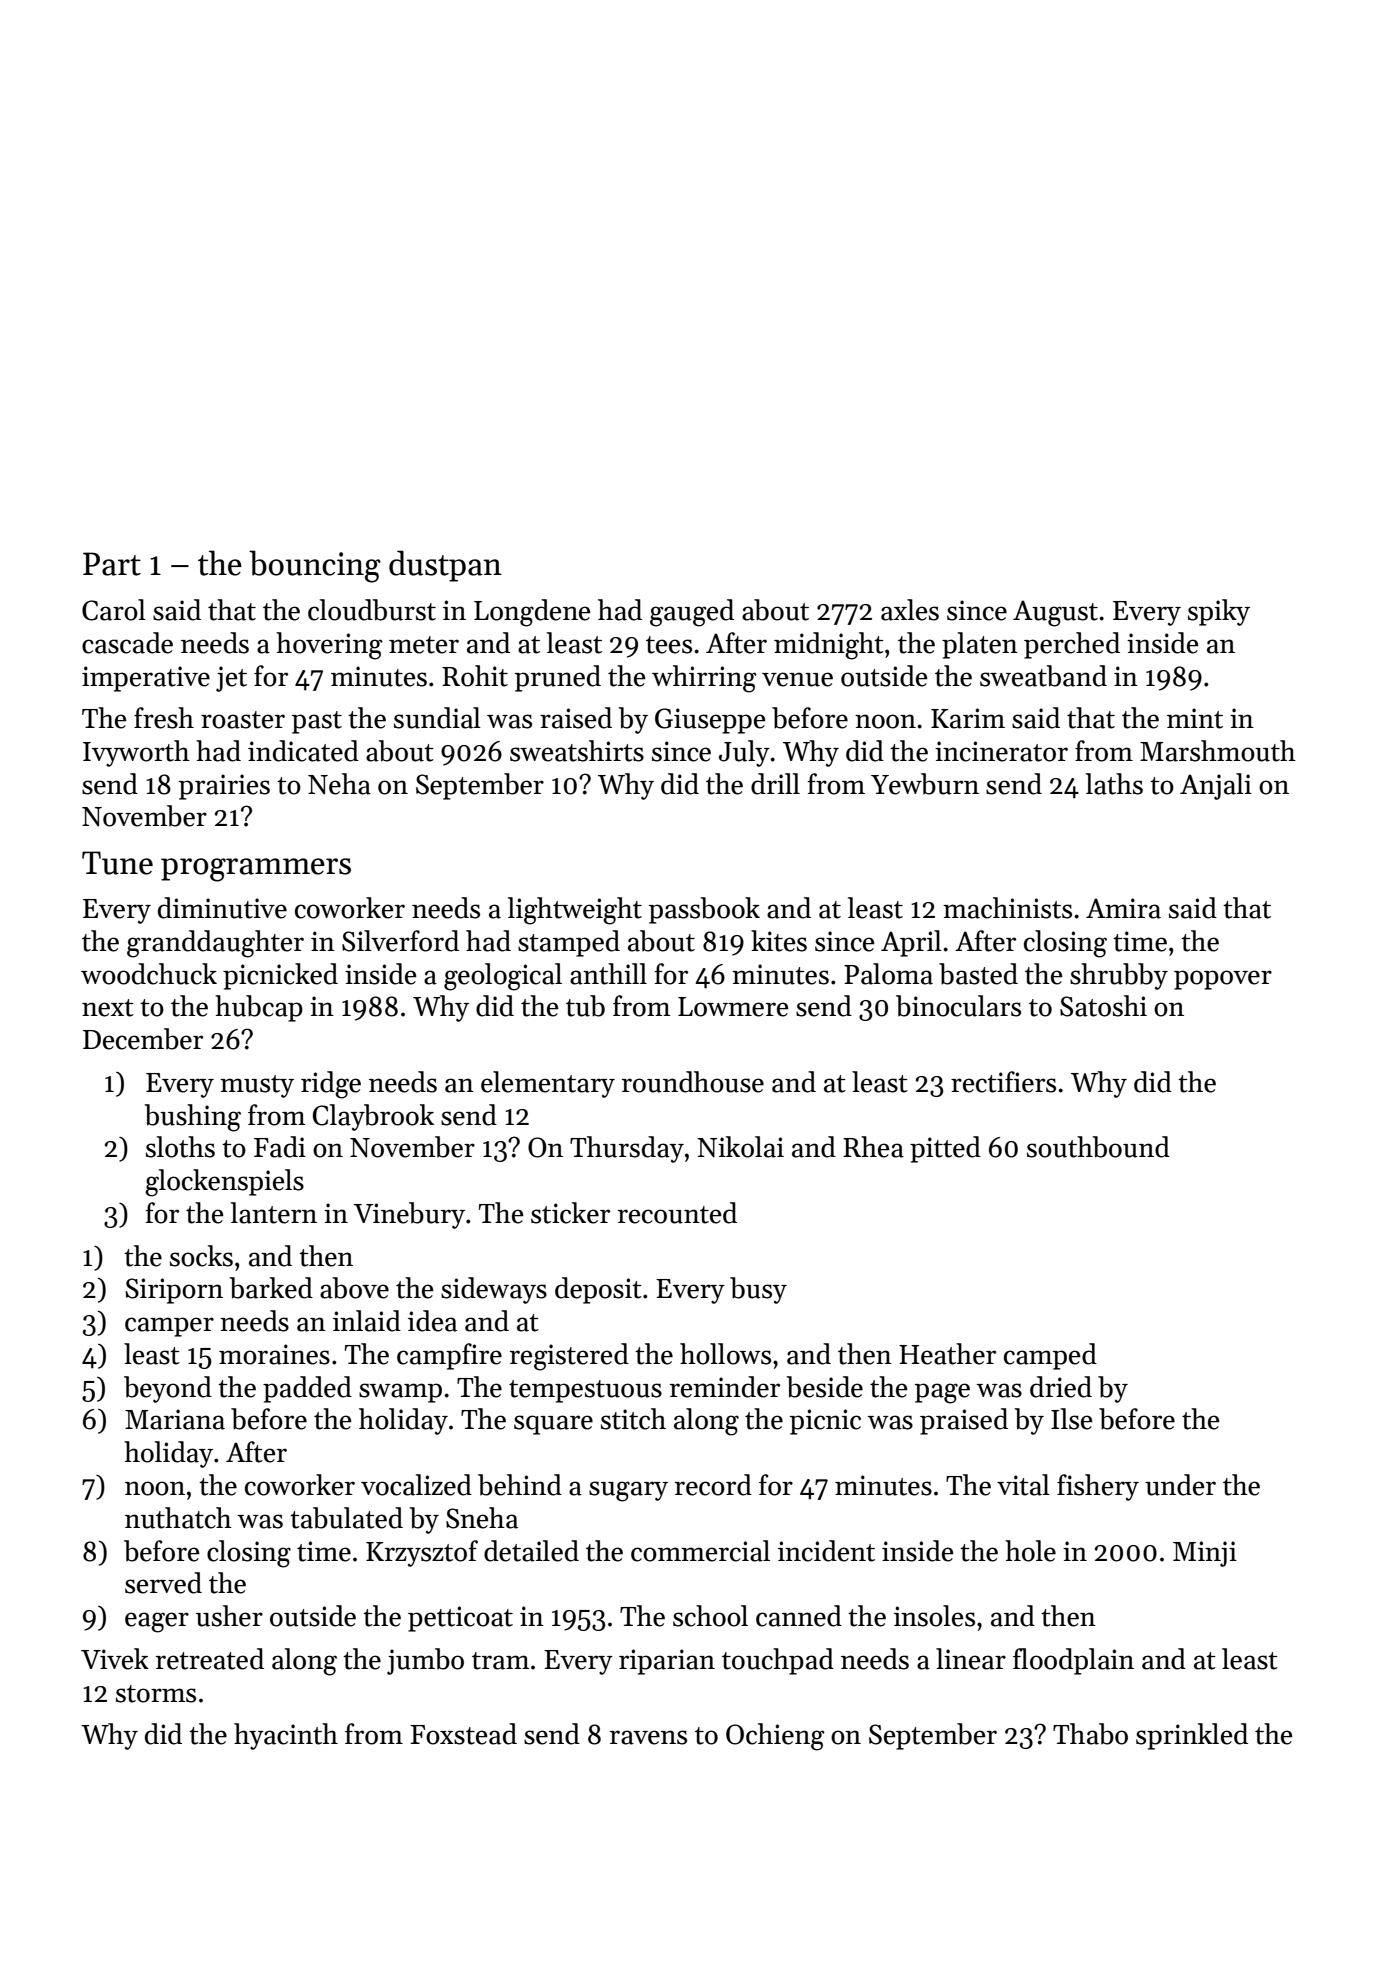 The height and width of the document is (1969, 1386). What do you see at coordinates (143, 1039) in the document?
I see `December` at bounding box center [143, 1039].
